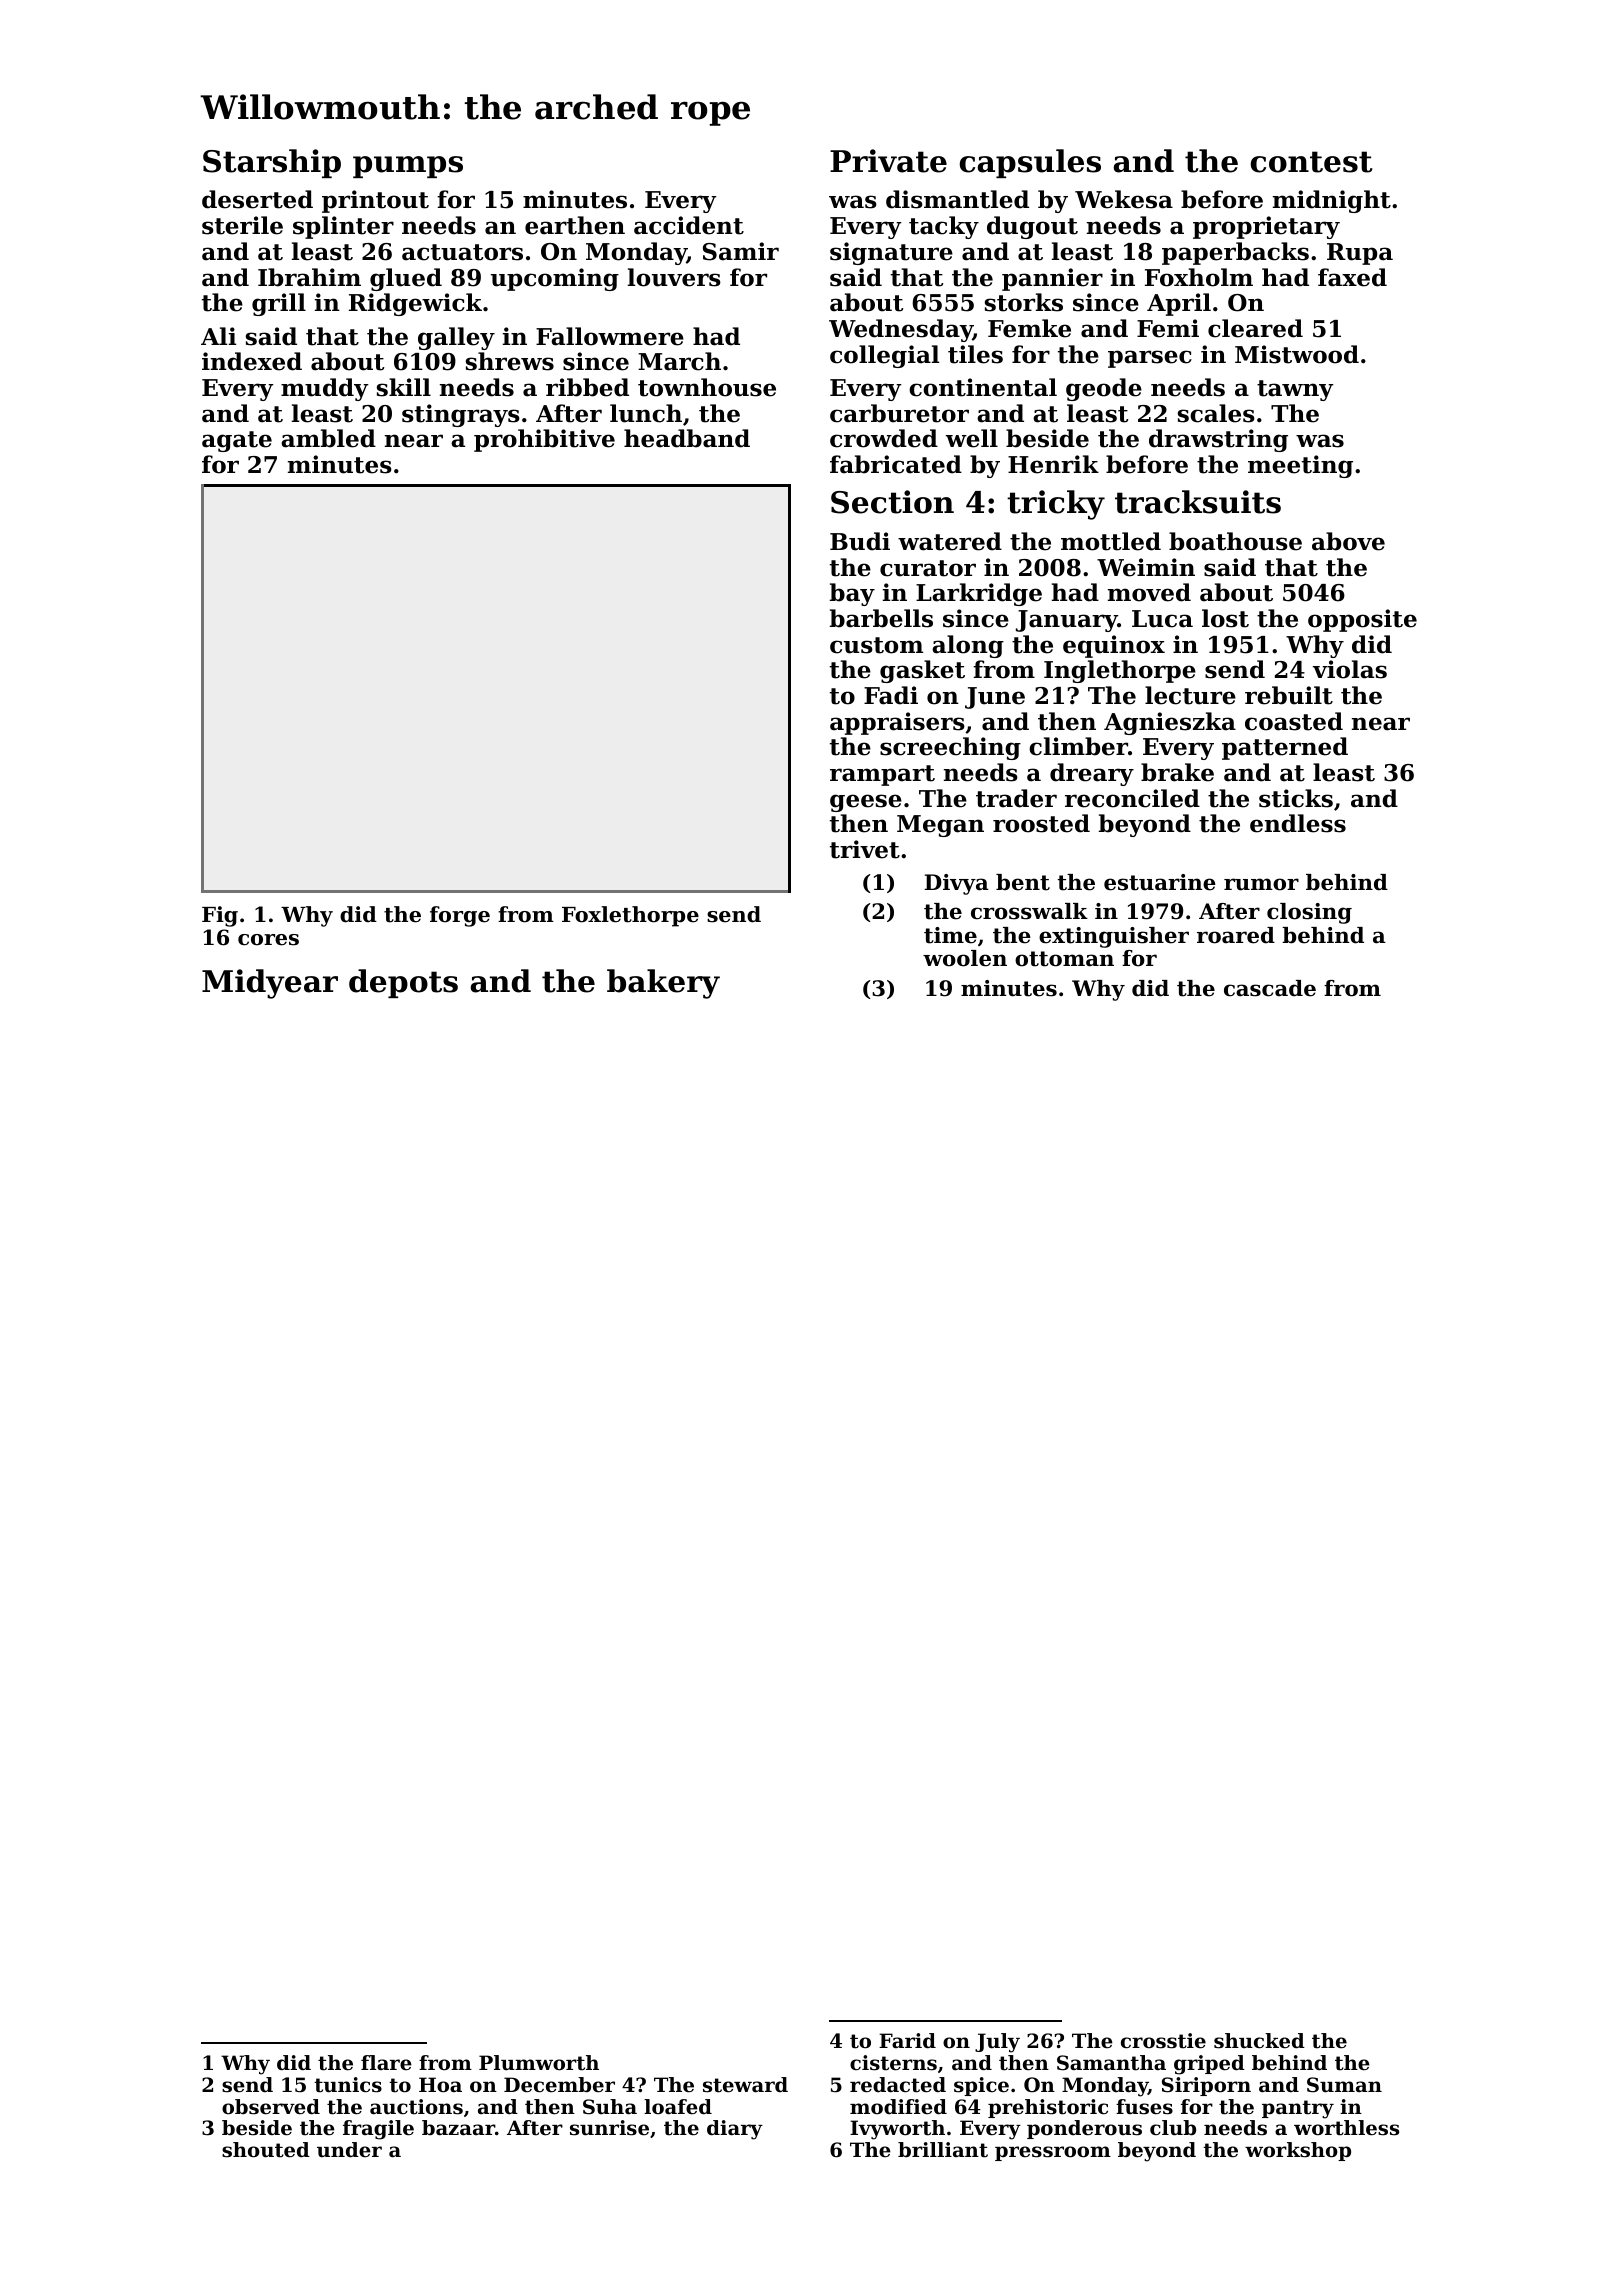 The height and width of the screenshot is (2292, 1620). Describe the element at coordinates (1132, 798) in the screenshot. I see `reconciled` at that location.
